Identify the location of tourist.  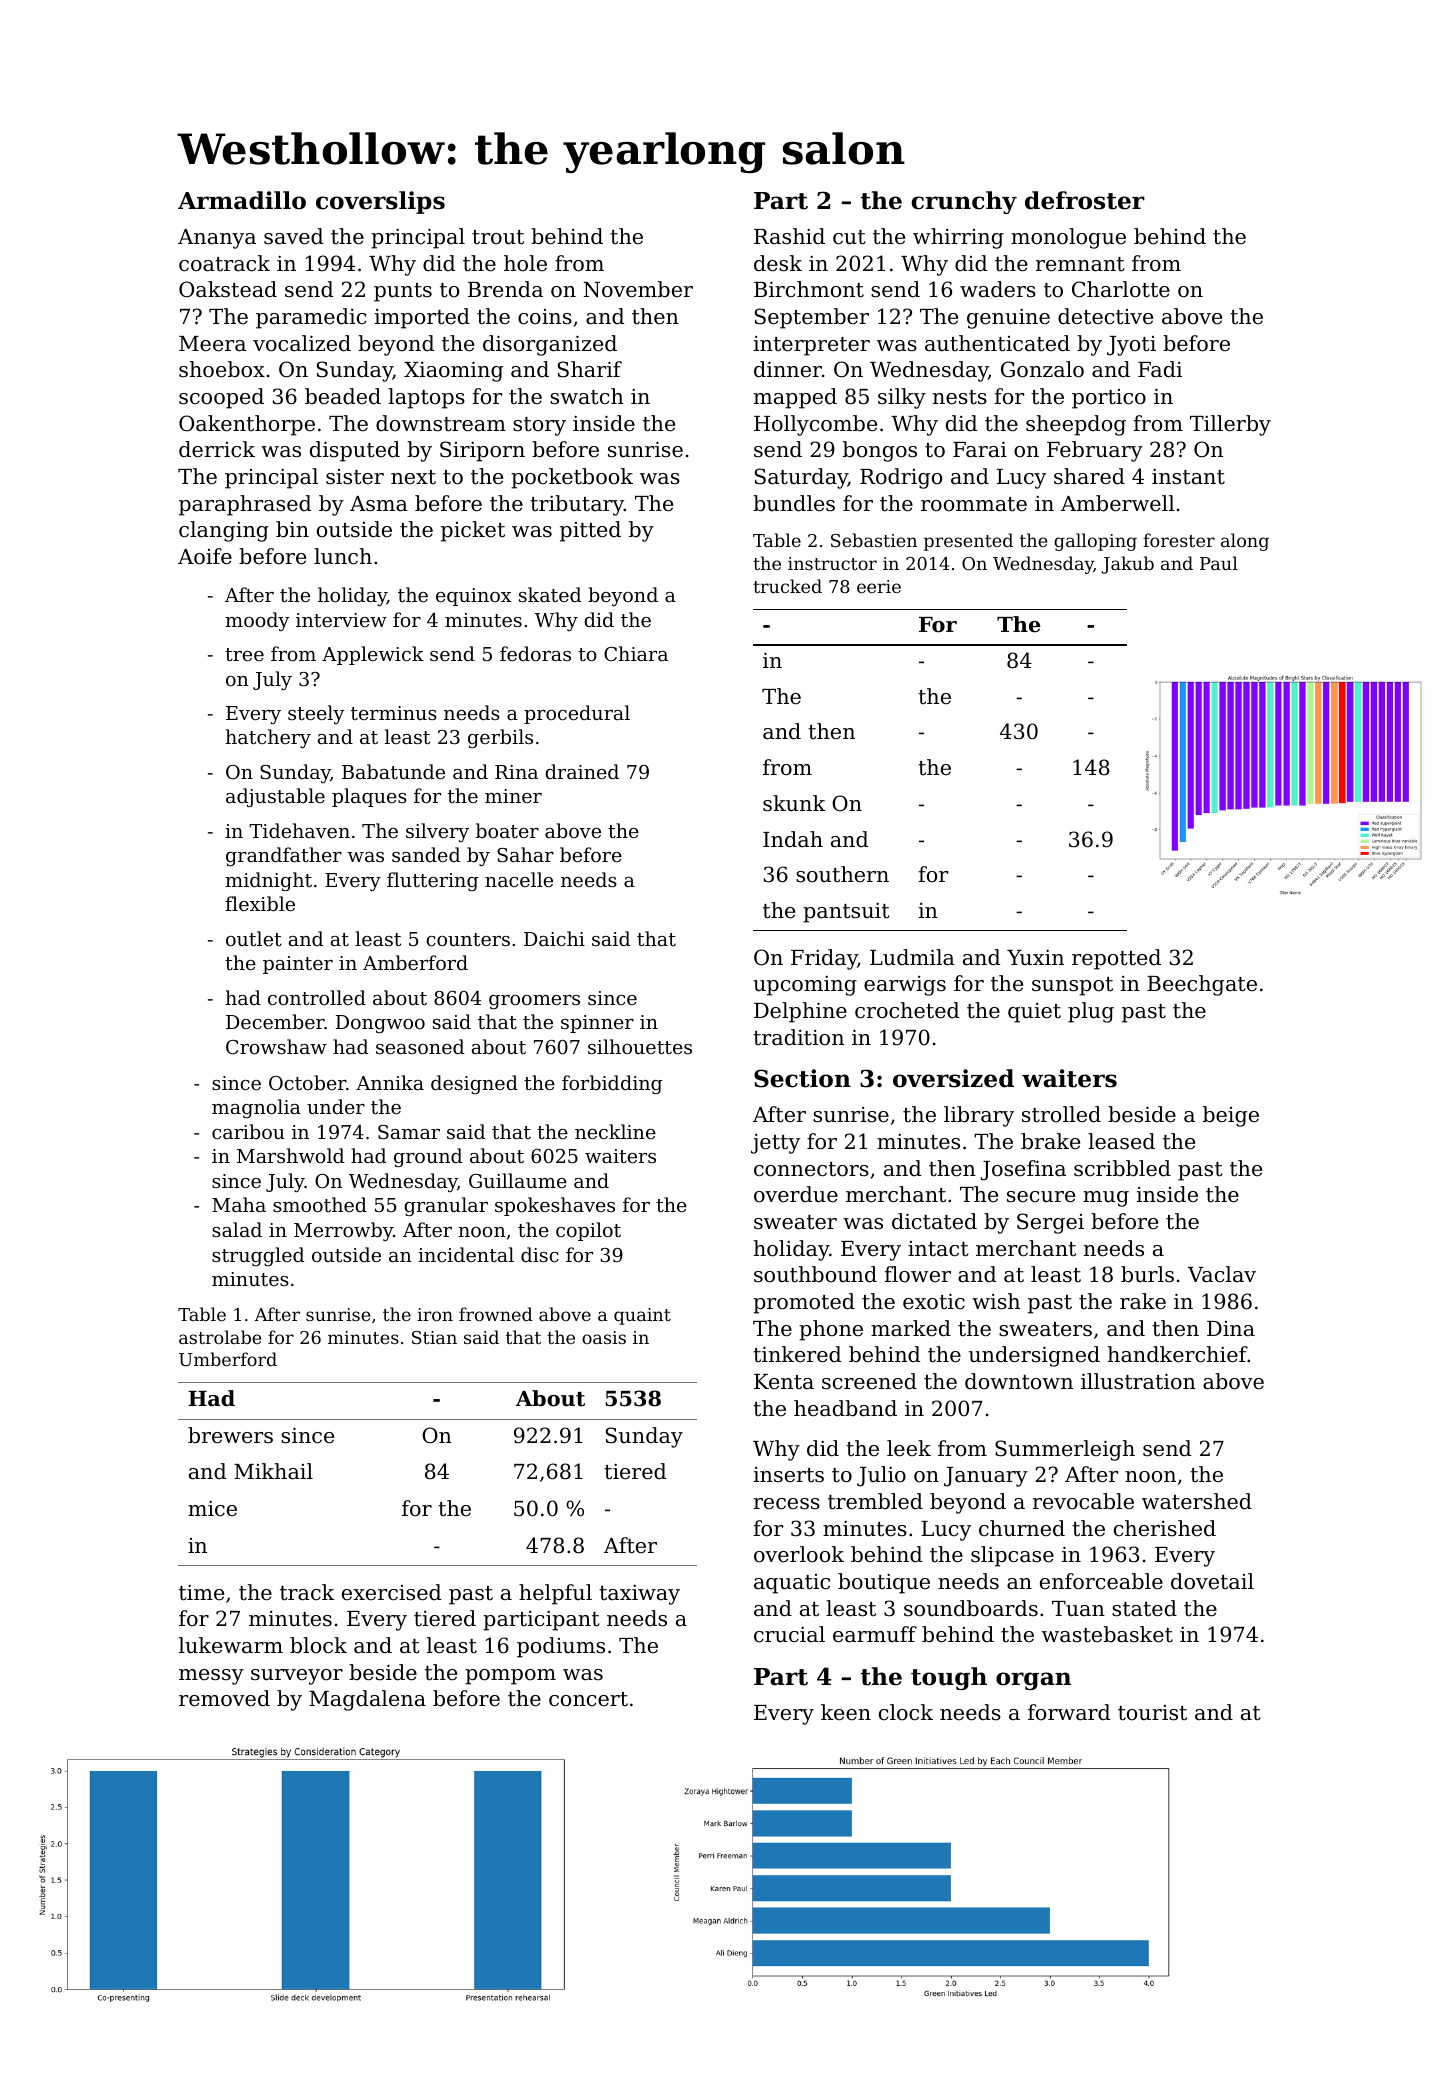
(1152, 1713).
